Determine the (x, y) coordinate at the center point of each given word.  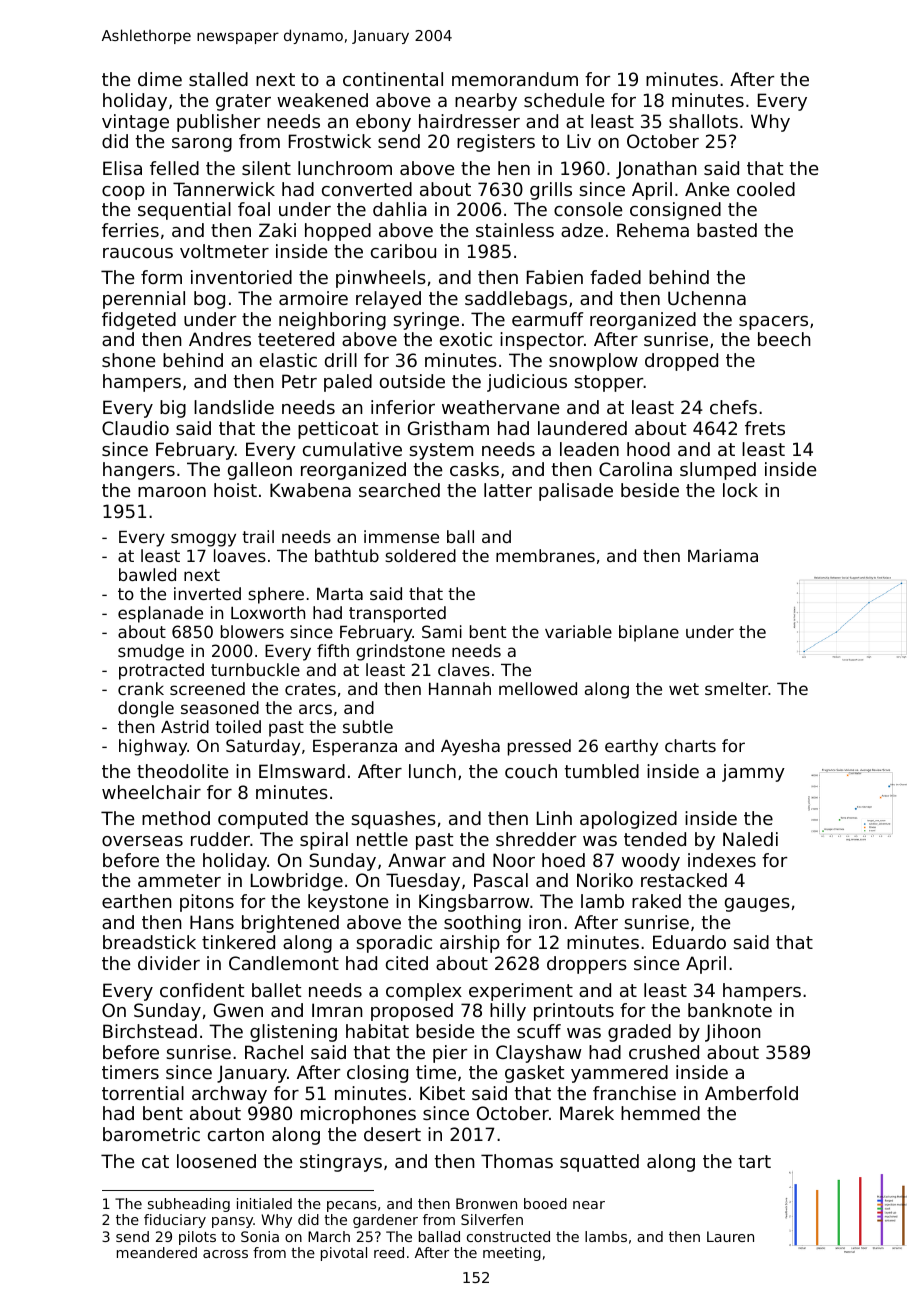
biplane (649, 633)
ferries (130, 230)
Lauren (730, 1236)
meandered (157, 1252)
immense (401, 536)
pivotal (344, 1254)
